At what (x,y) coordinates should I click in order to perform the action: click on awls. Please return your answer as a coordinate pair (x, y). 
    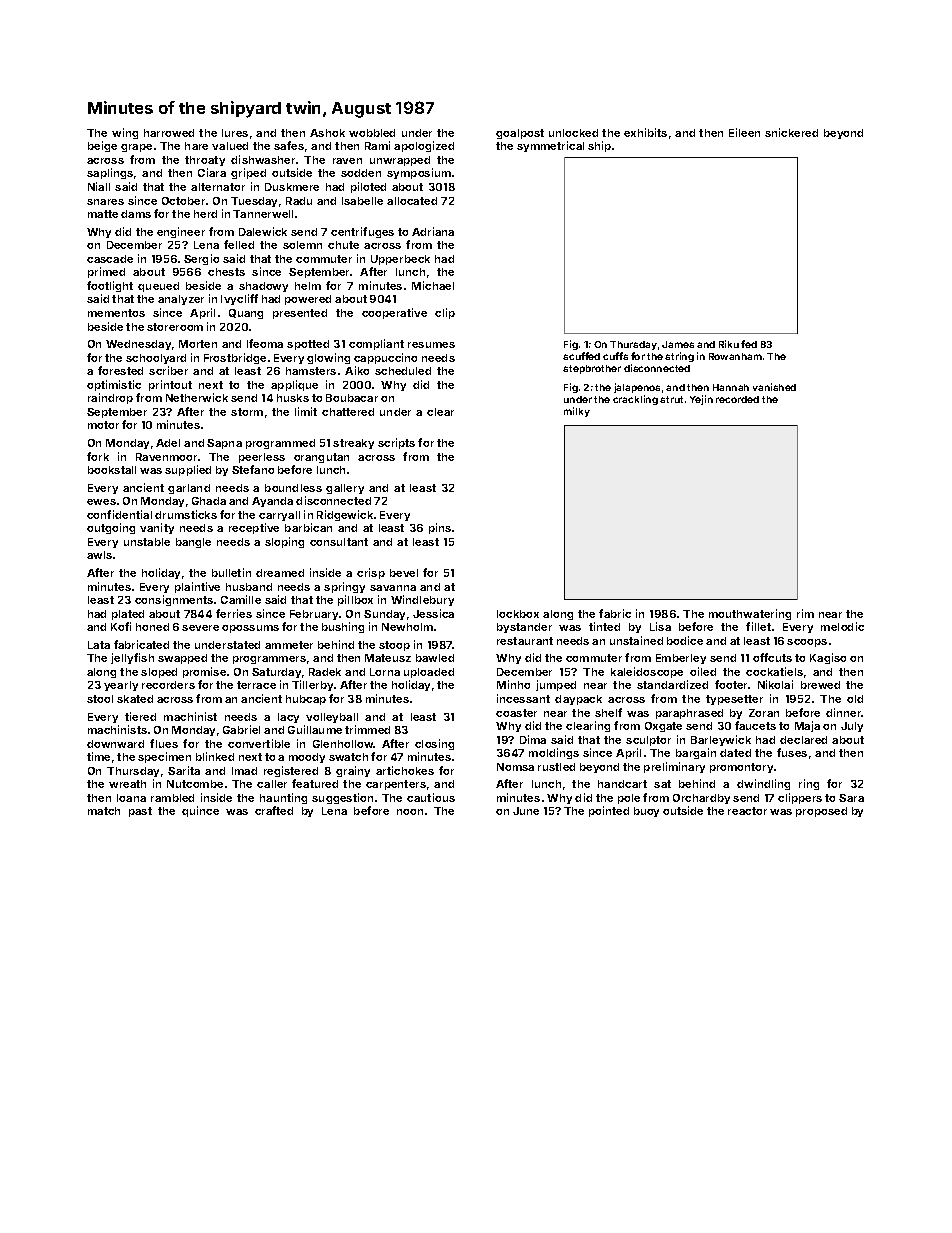
    Looking at the image, I should click on (99, 555).
